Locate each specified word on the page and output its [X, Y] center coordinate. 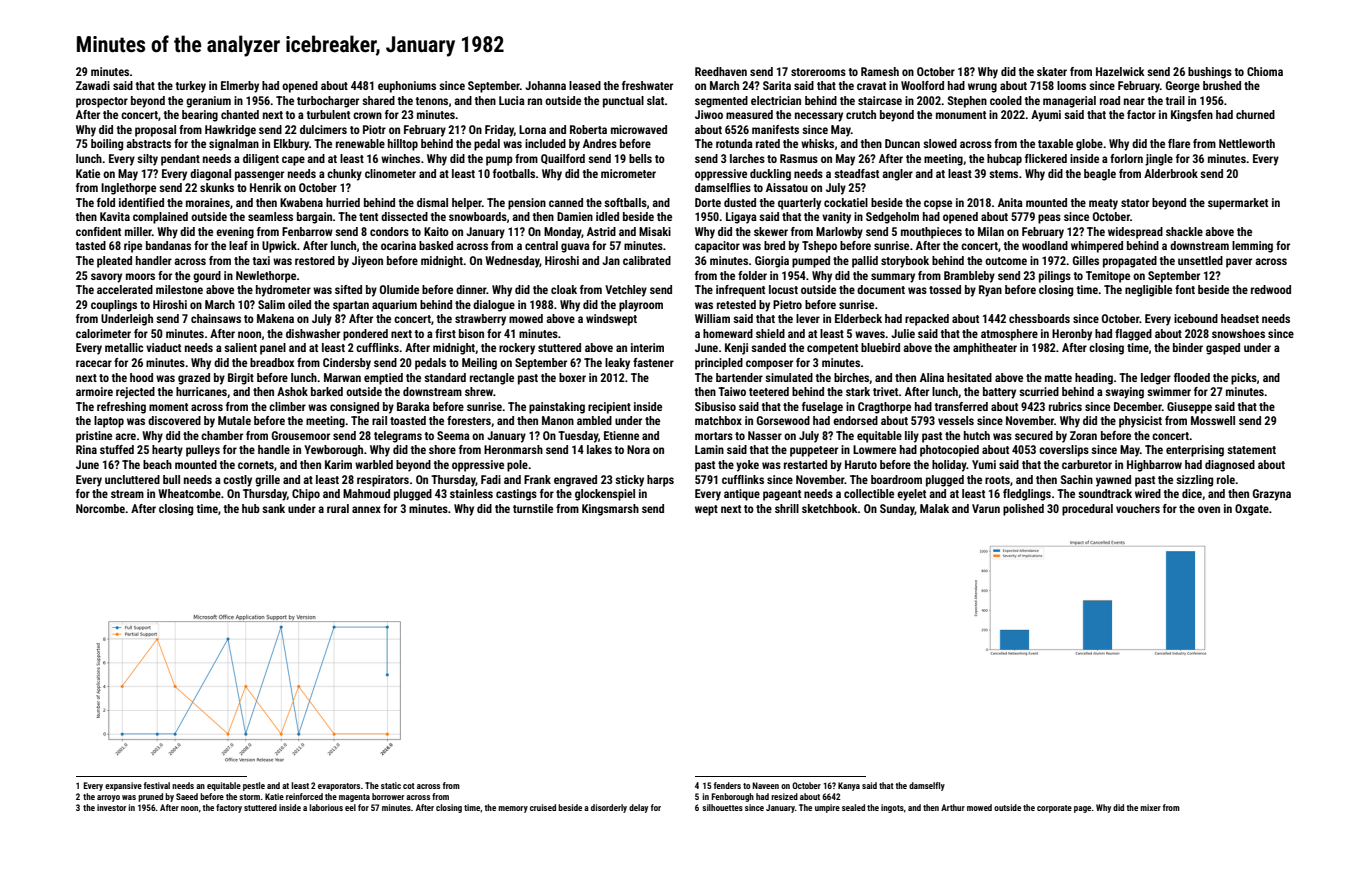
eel [350, 807]
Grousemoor [301, 435]
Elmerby [240, 87]
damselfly [927, 786]
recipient [609, 408]
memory [513, 809]
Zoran [1083, 435]
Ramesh [880, 71]
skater [1052, 71]
